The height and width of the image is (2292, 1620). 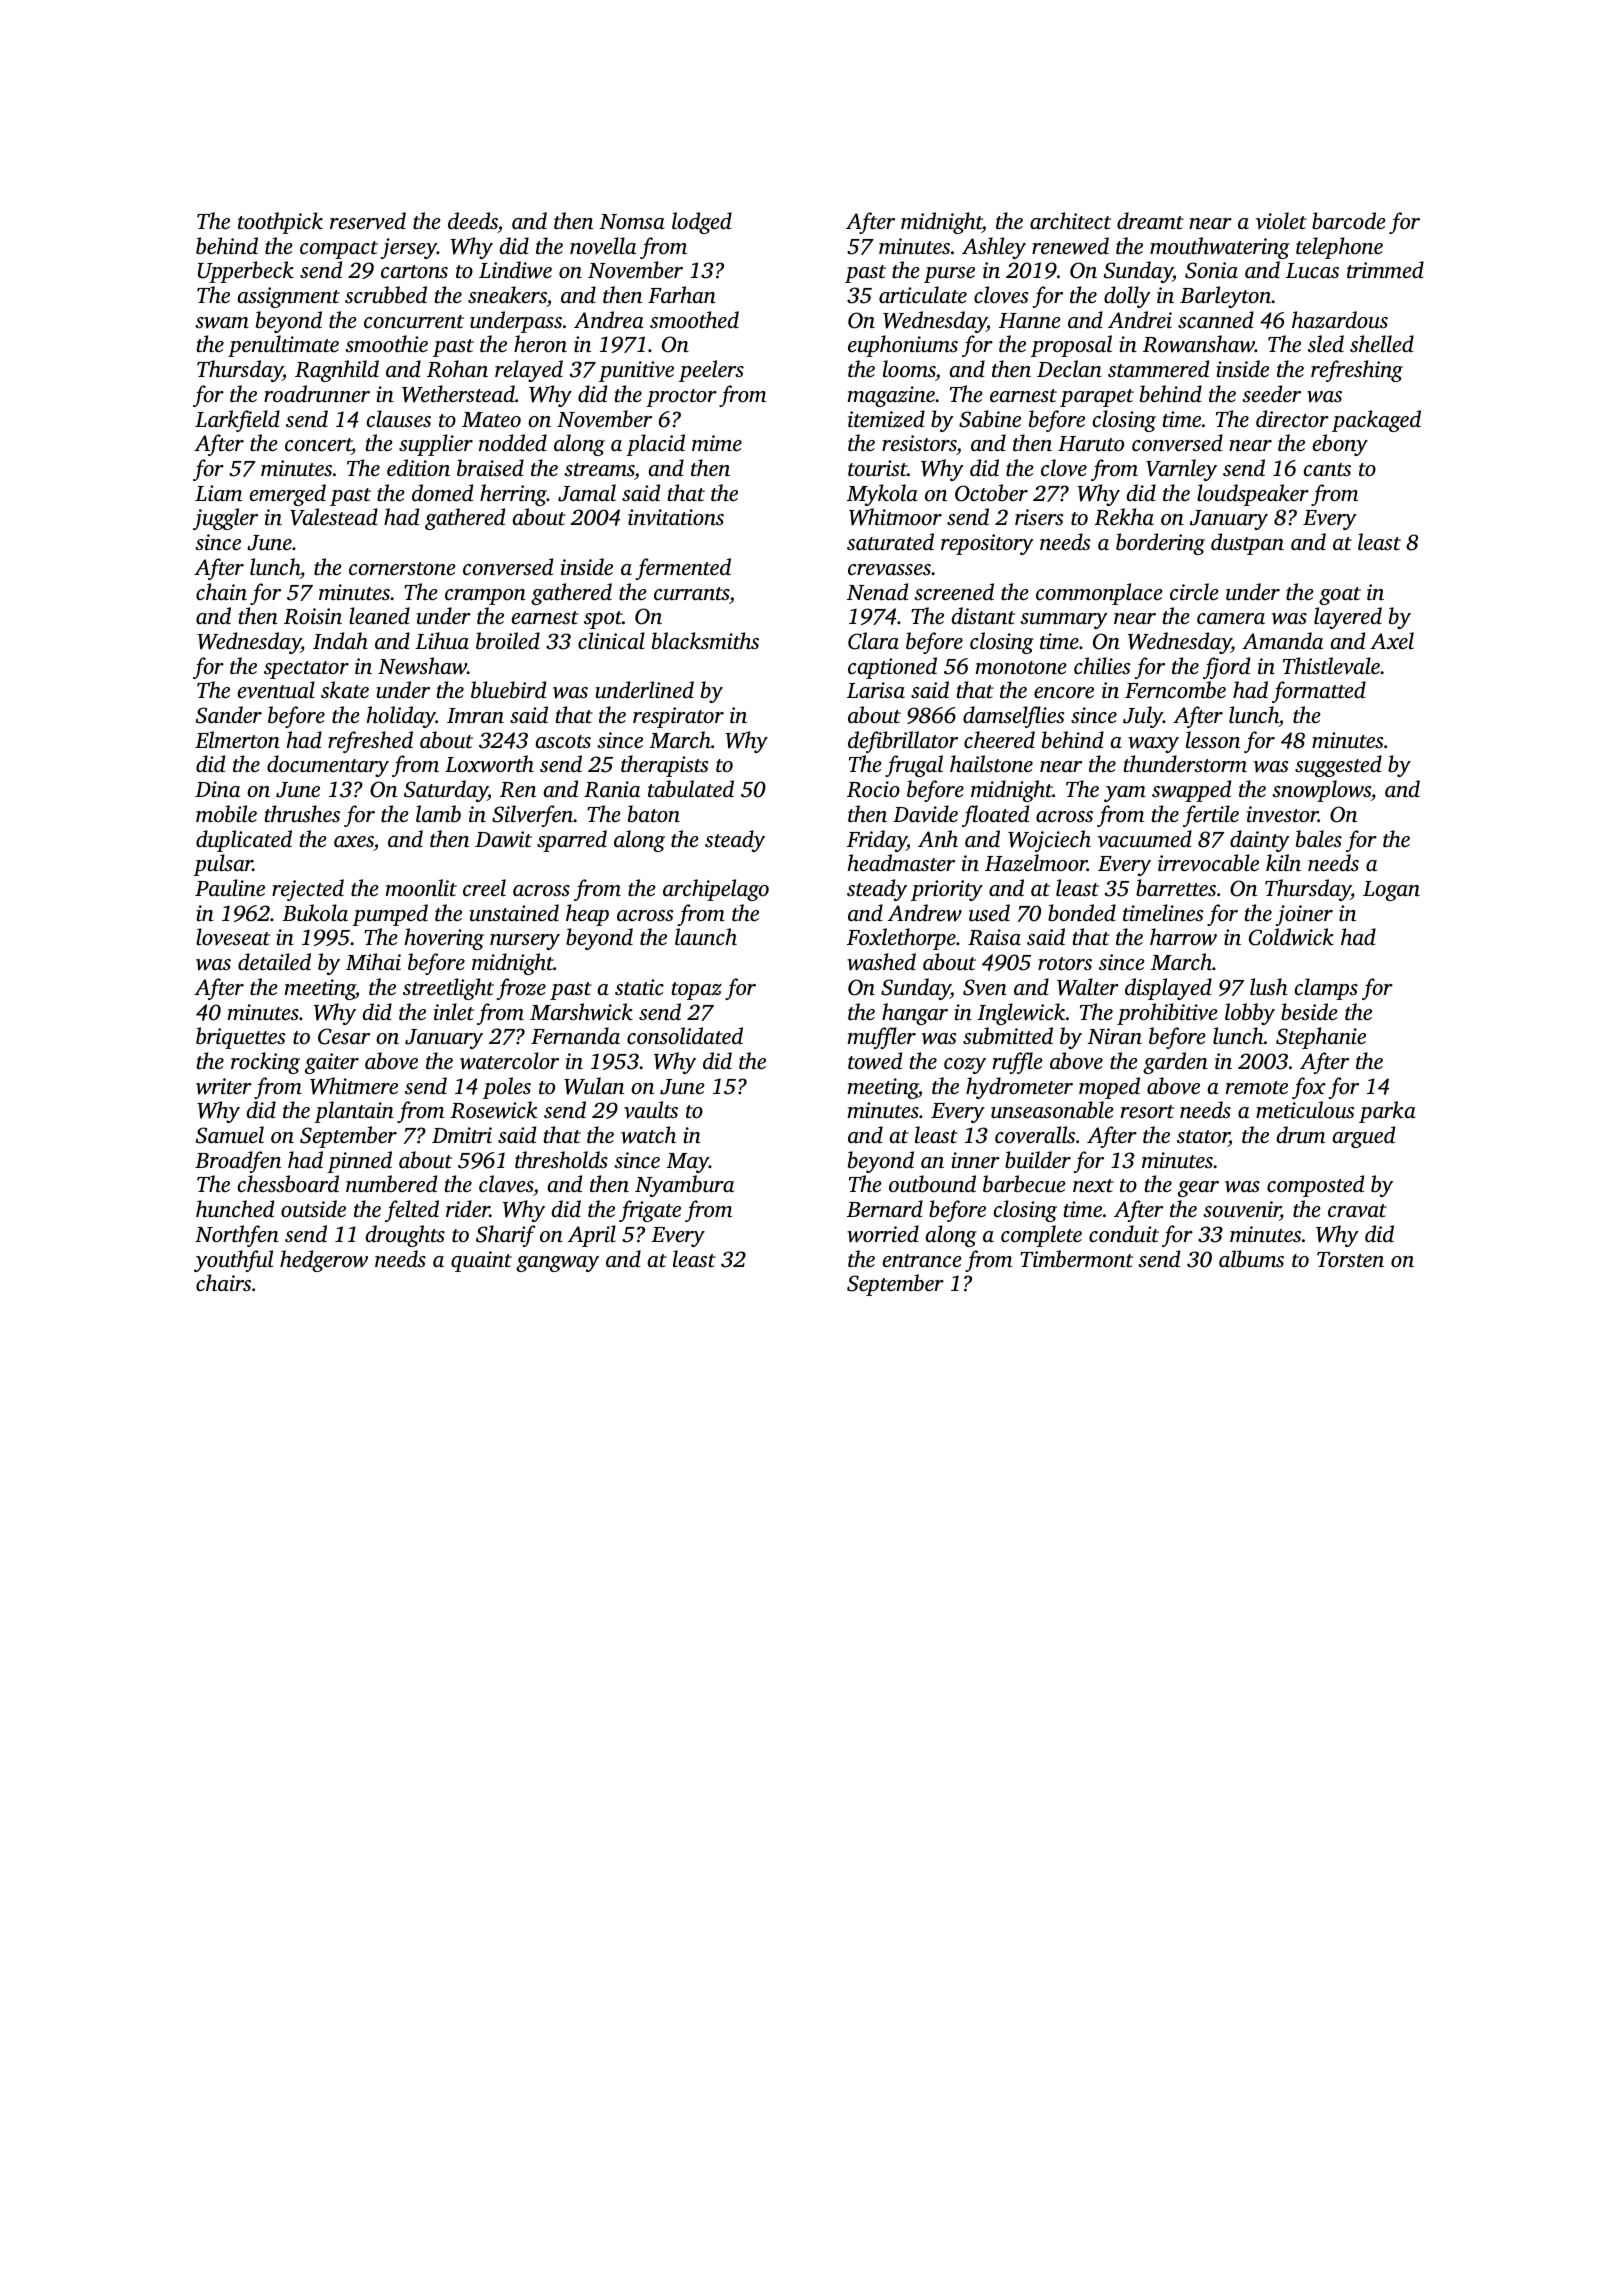 I want to click on Nomsa, so click(x=632, y=221).
